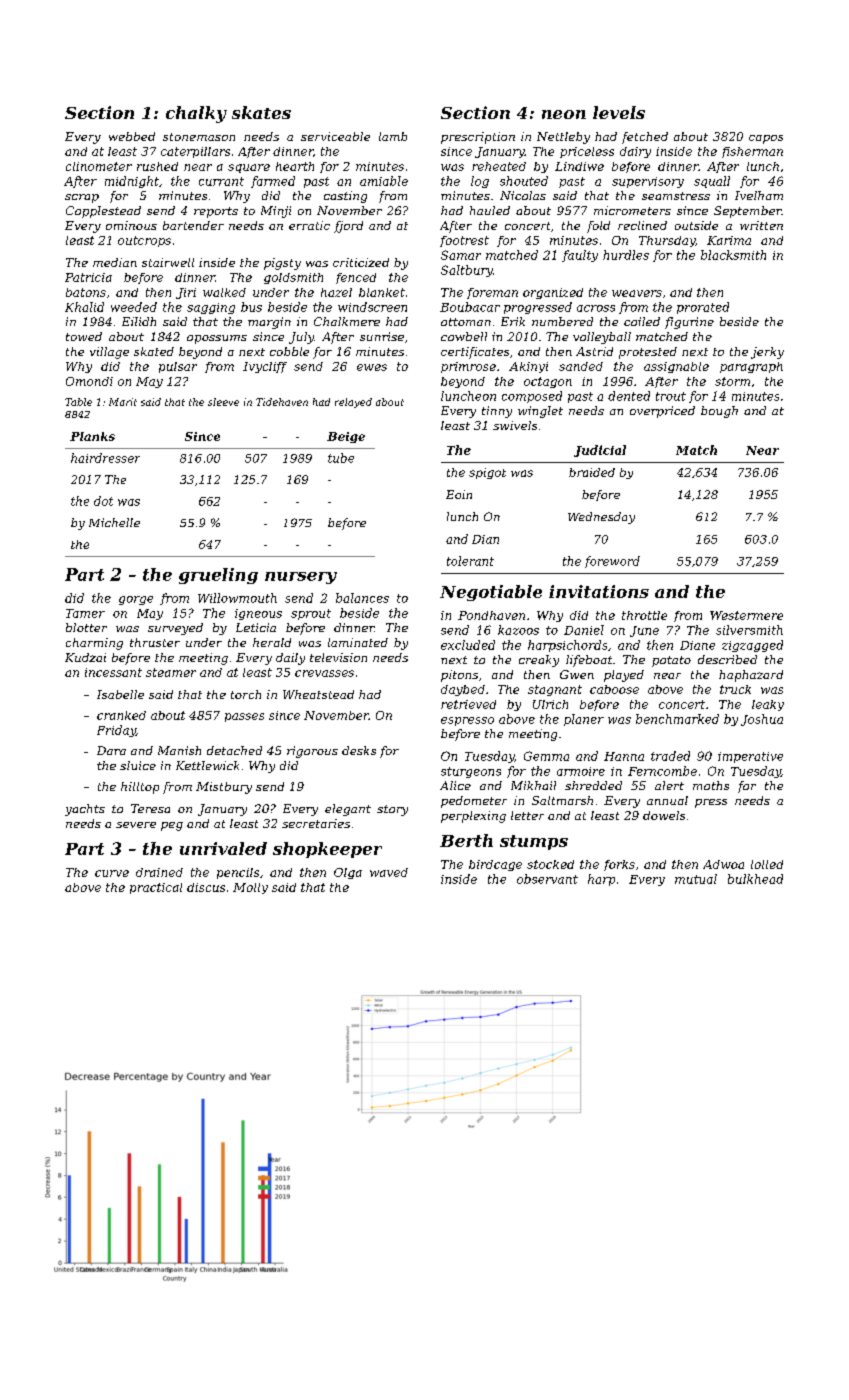 This document has width=849, height=1400. Describe the element at coordinates (752, 152) in the document. I see `fisherman` at that location.
